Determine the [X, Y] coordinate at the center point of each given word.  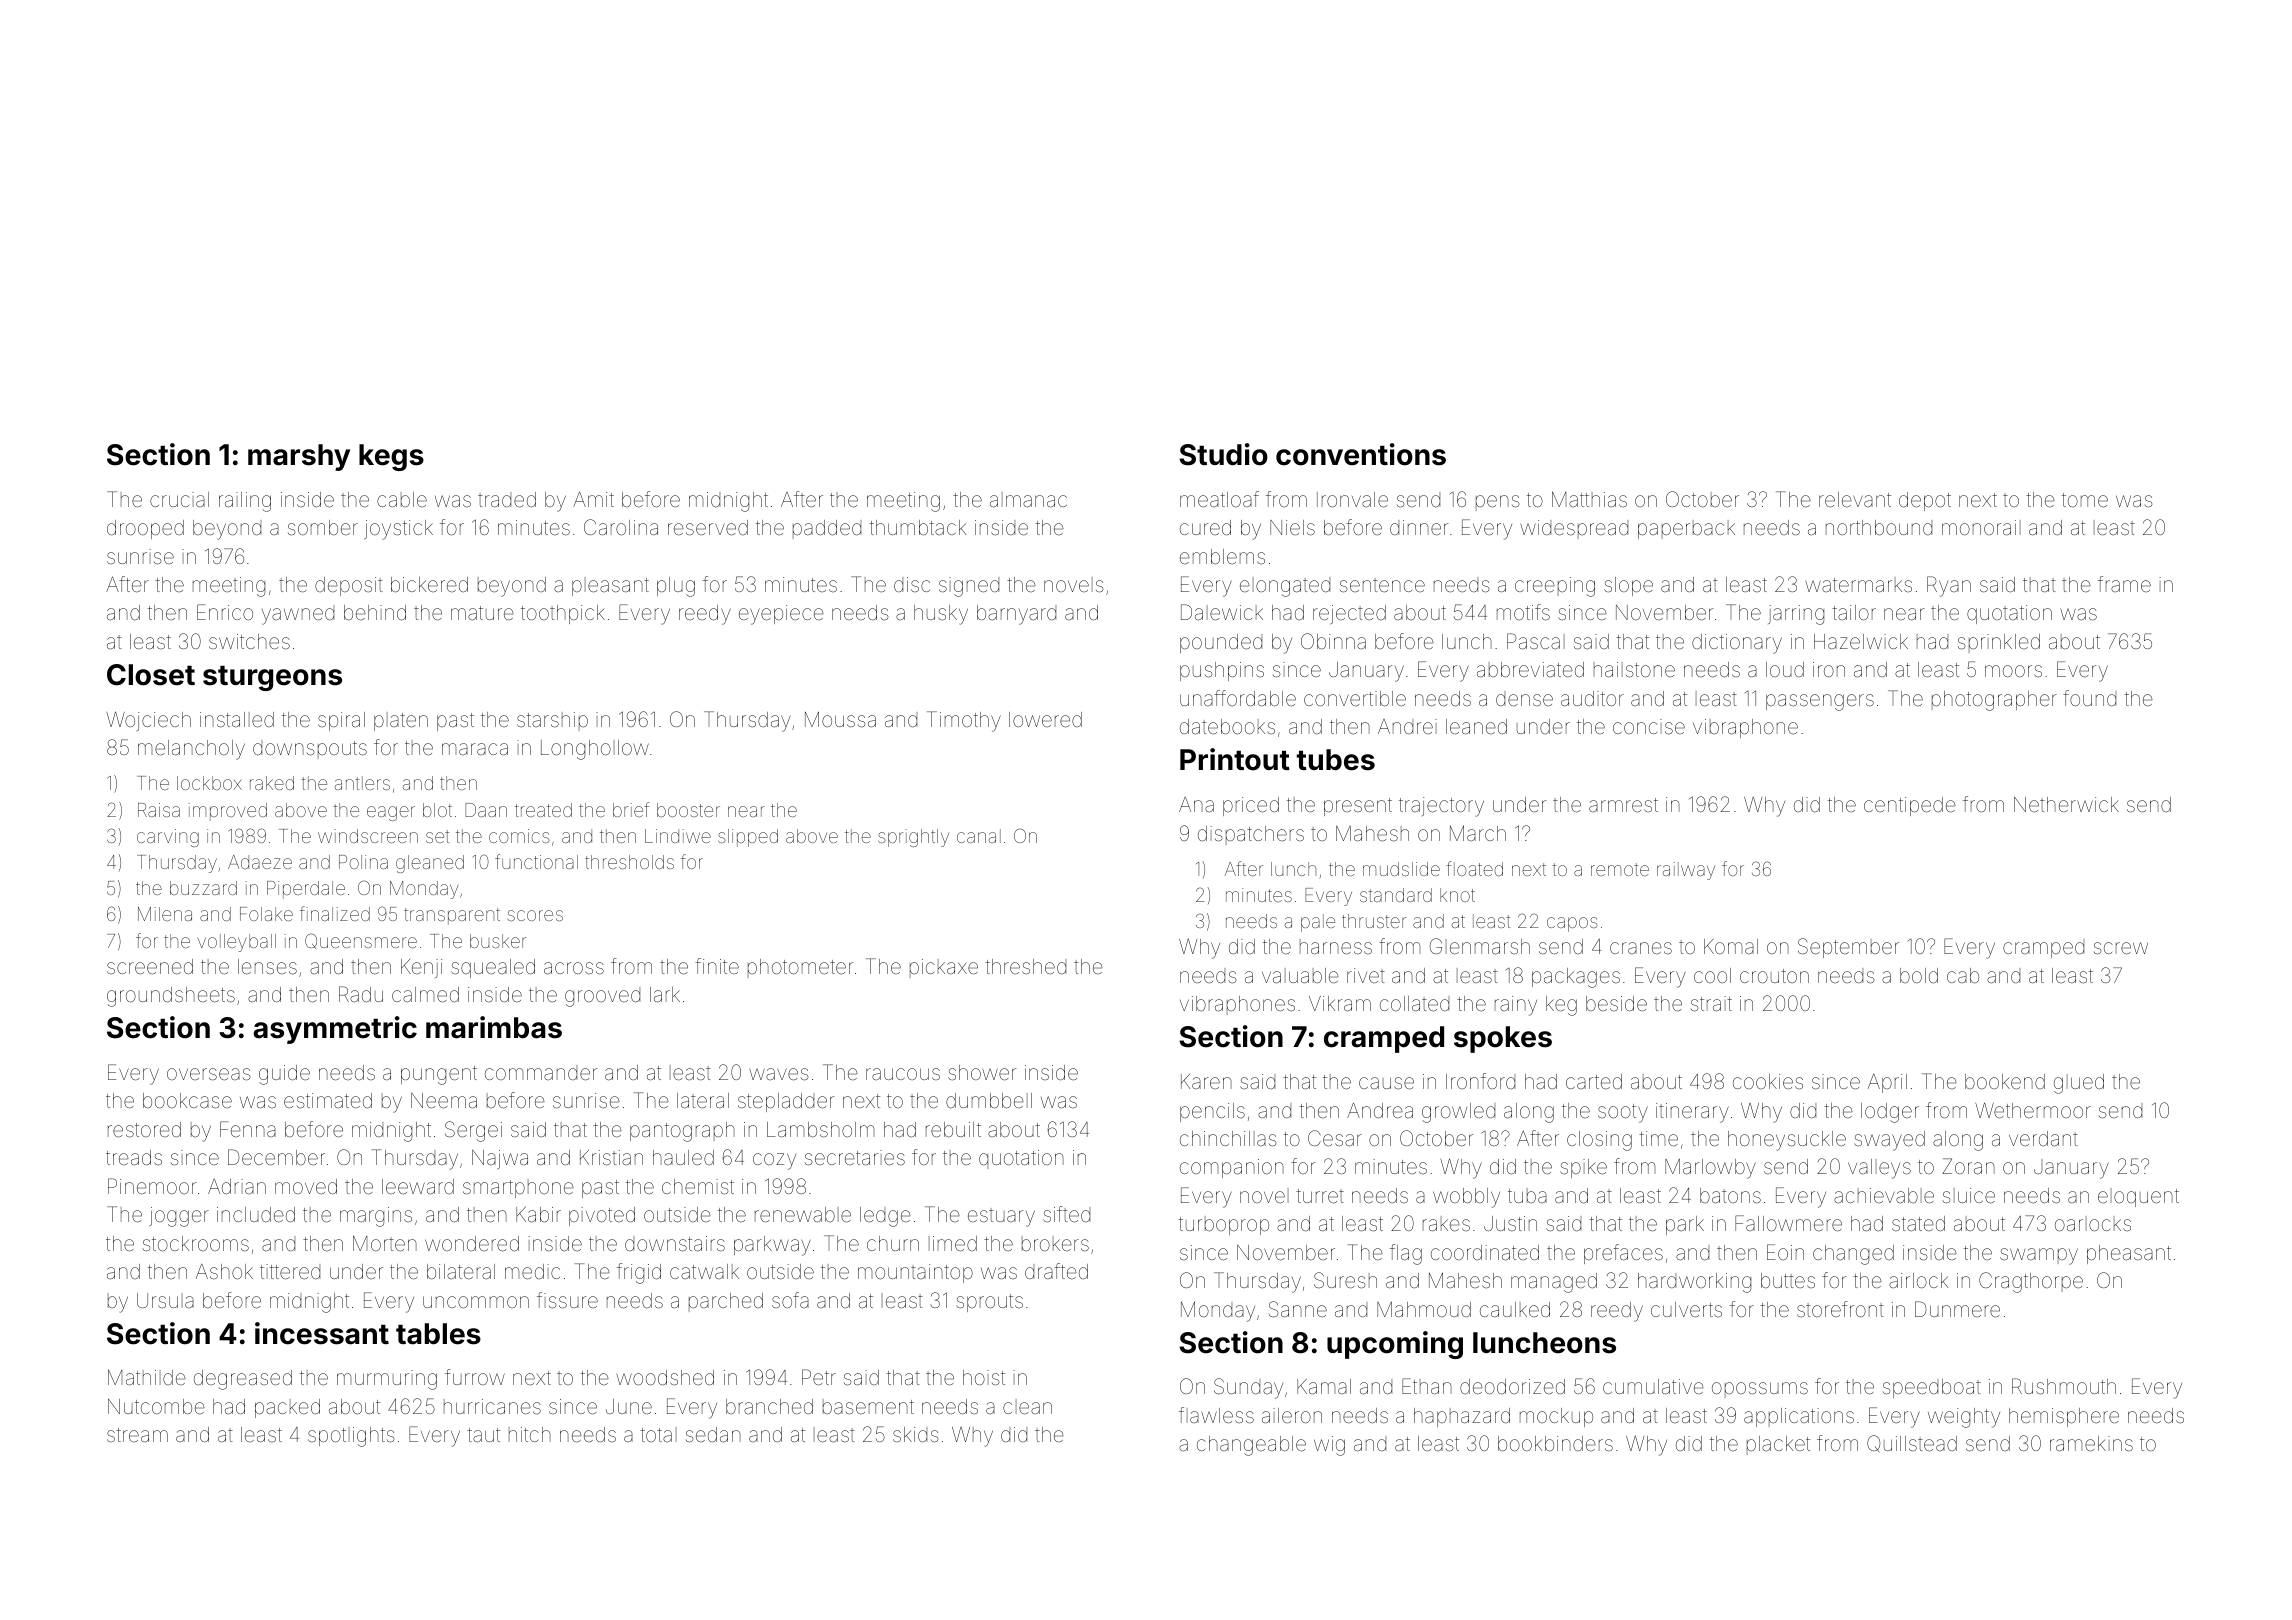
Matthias [1589, 499]
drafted [1056, 1271]
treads [134, 1157]
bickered [429, 584]
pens [1497, 503]
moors [2013, 671]
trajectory [1441, 807]
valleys [1879, 1169]
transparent [452, 916]
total [658, 1434]
